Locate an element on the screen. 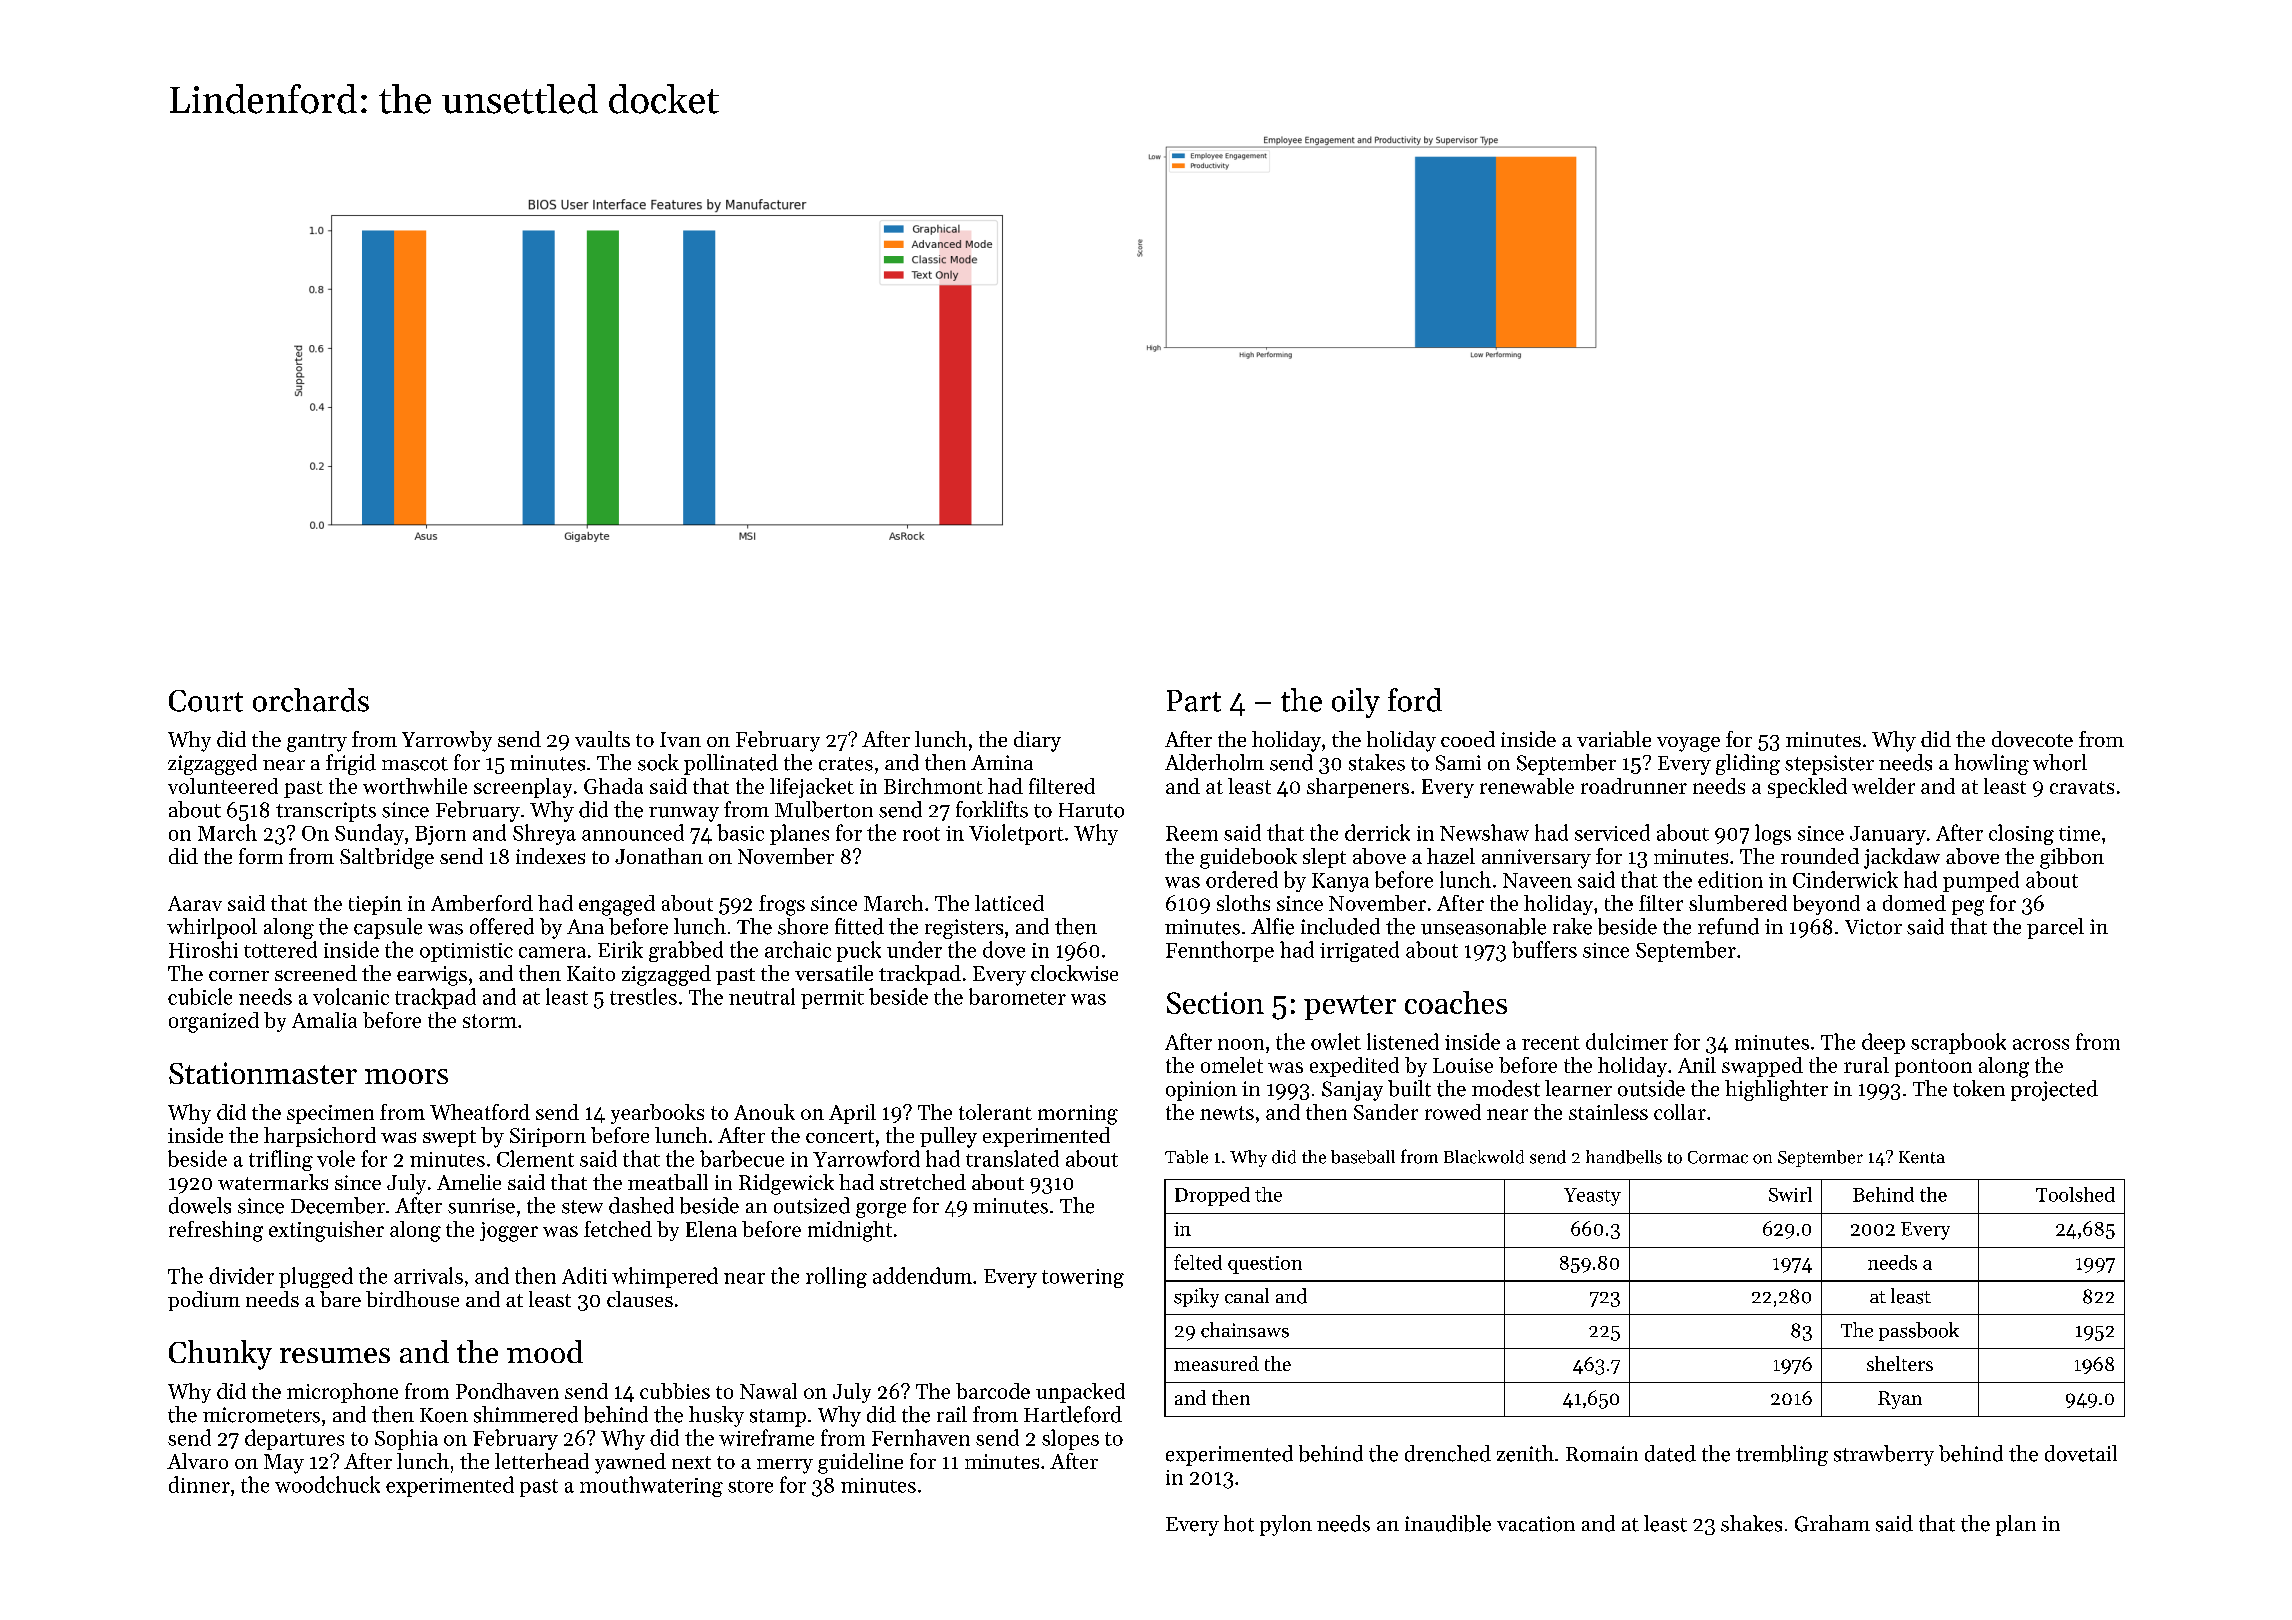 This screenshot has width=2292, height=1620. gorge is located at coordinates (881, 1210).
